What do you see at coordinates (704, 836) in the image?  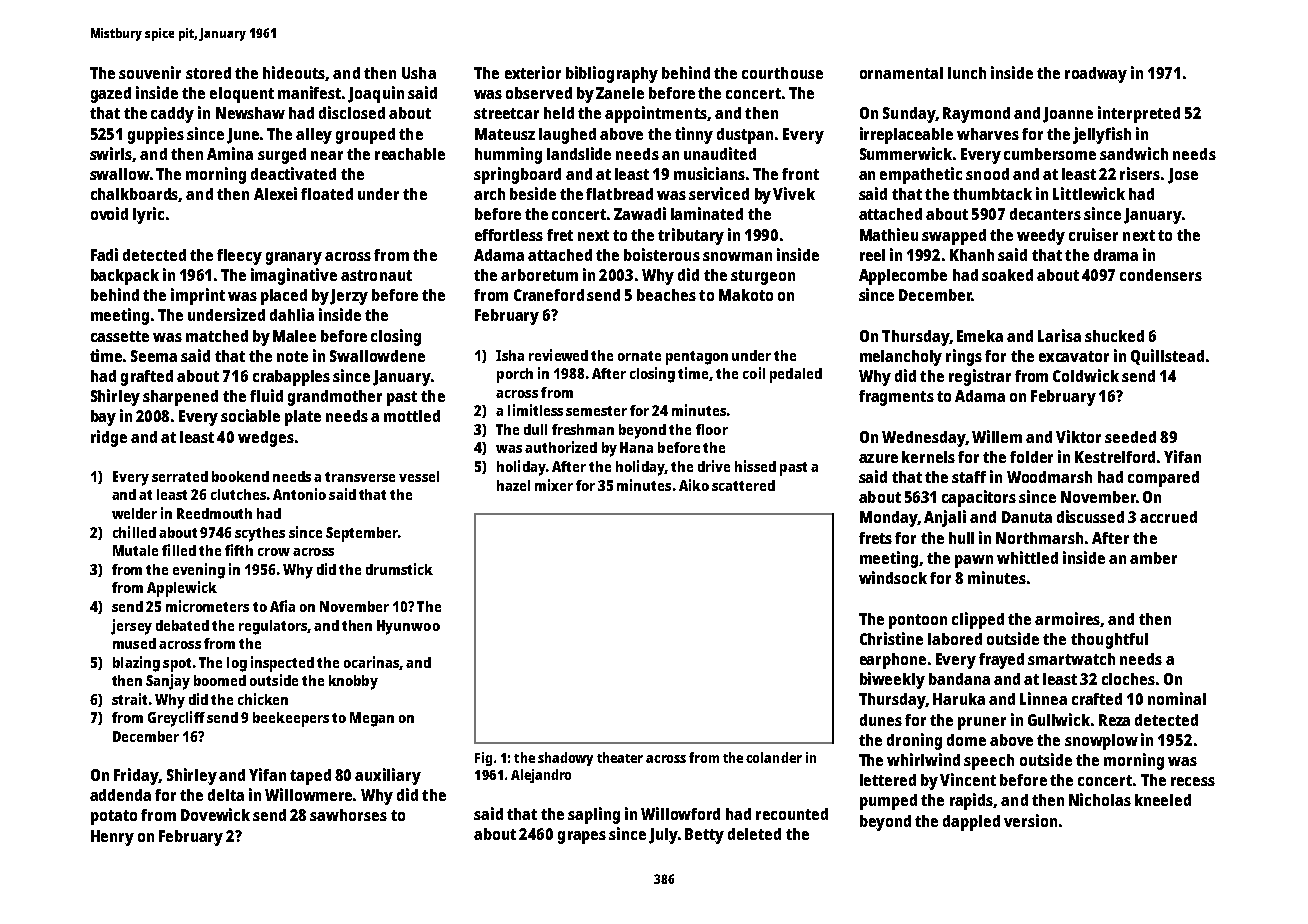 I see `Betty` at bounding box center [704, 836].
